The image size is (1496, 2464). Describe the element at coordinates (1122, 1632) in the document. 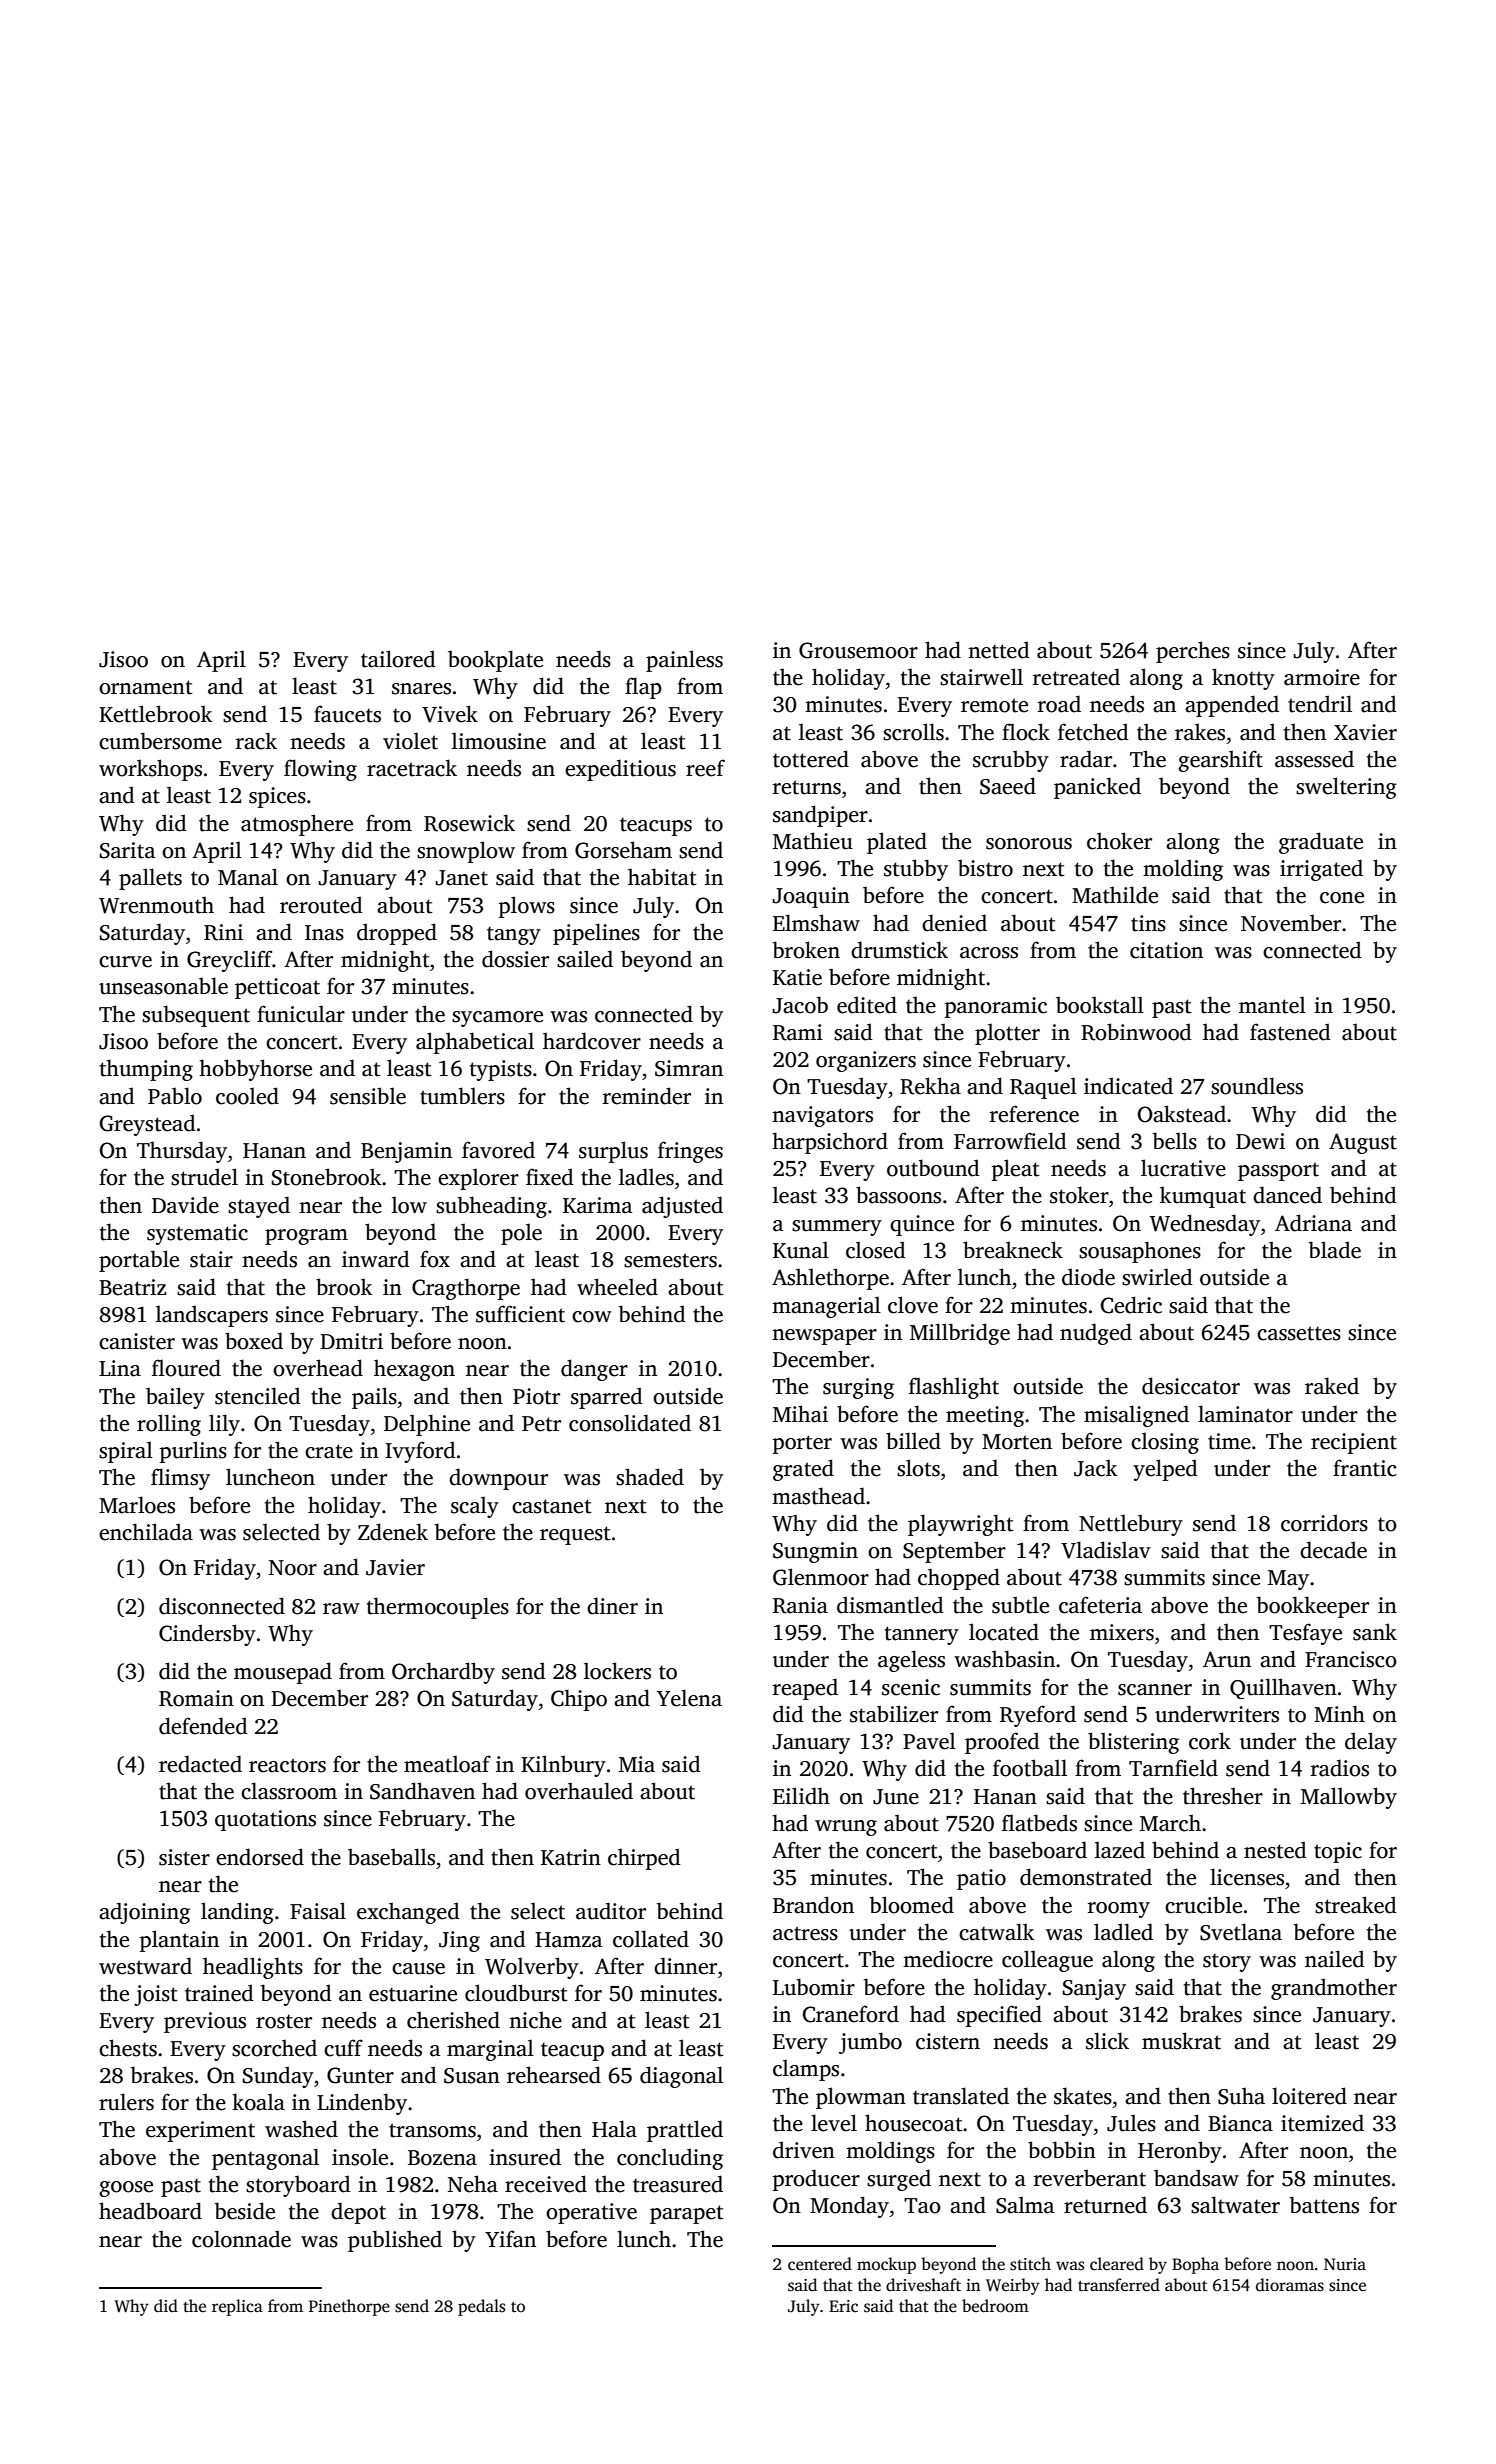

I see `mixers` at that location.
